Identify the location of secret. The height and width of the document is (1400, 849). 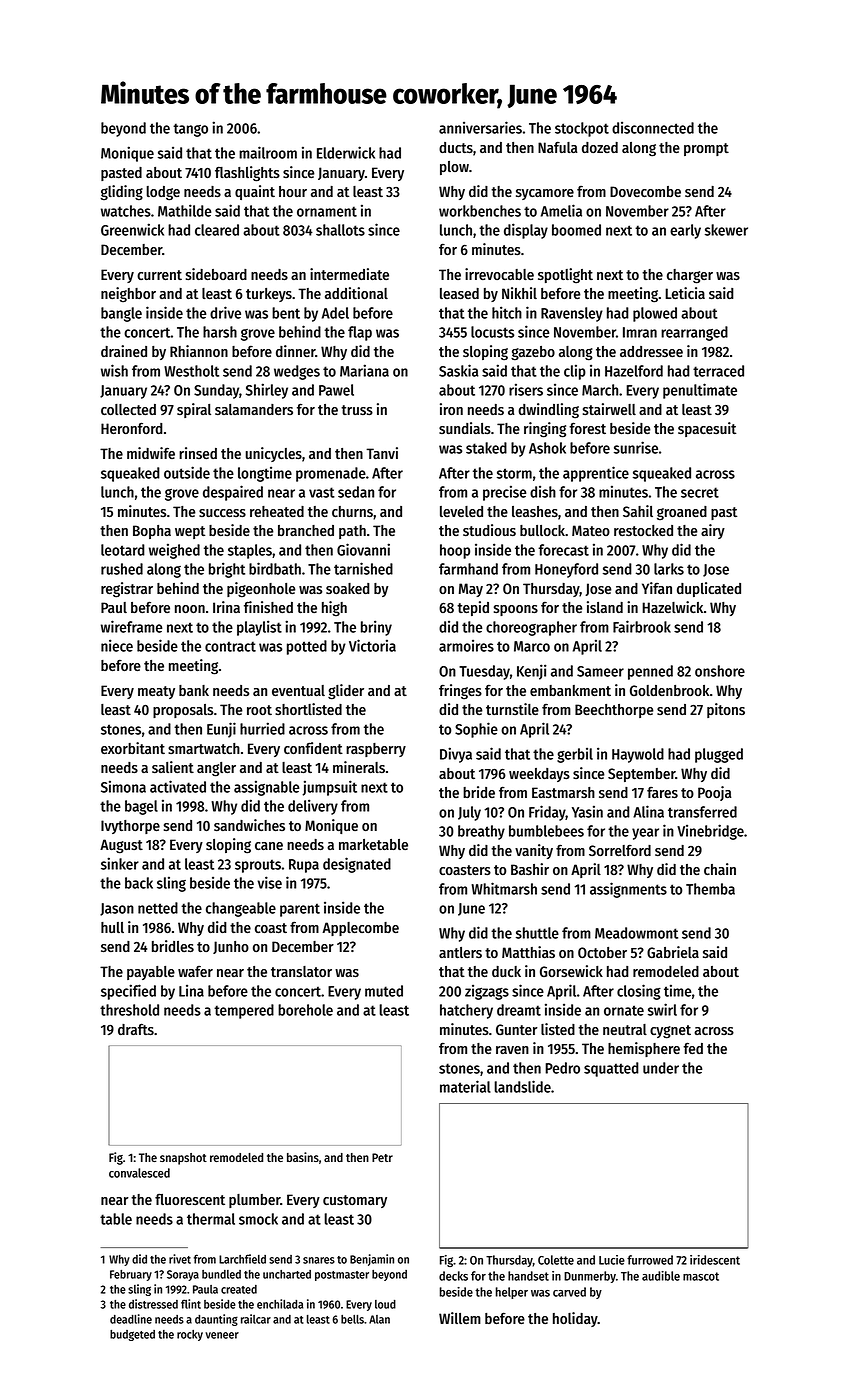
(700, 492).
